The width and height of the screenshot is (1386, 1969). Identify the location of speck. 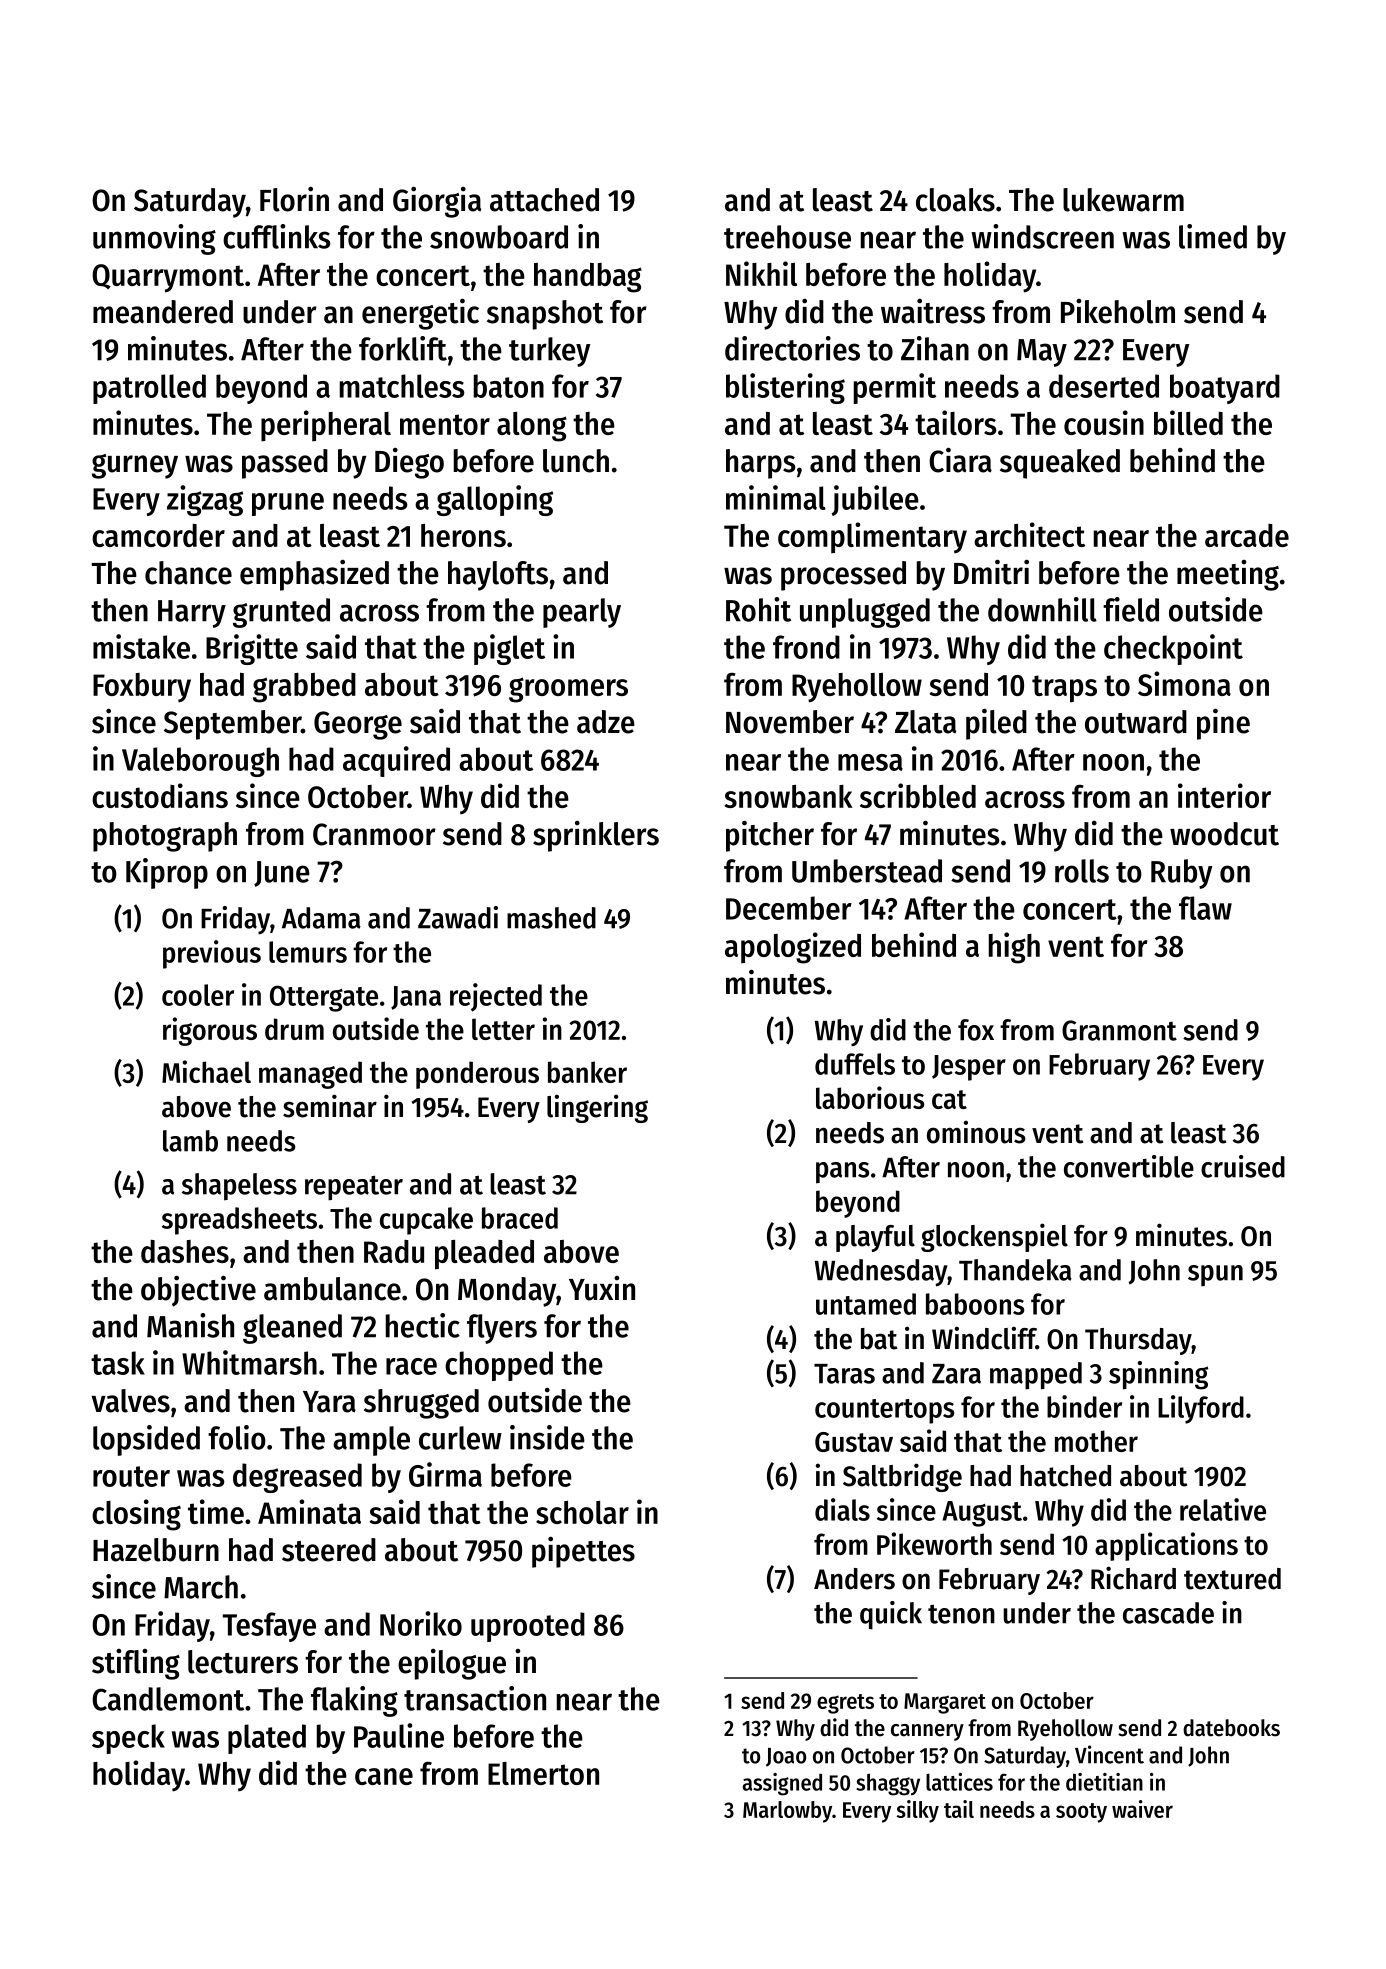
(128, 1739).
